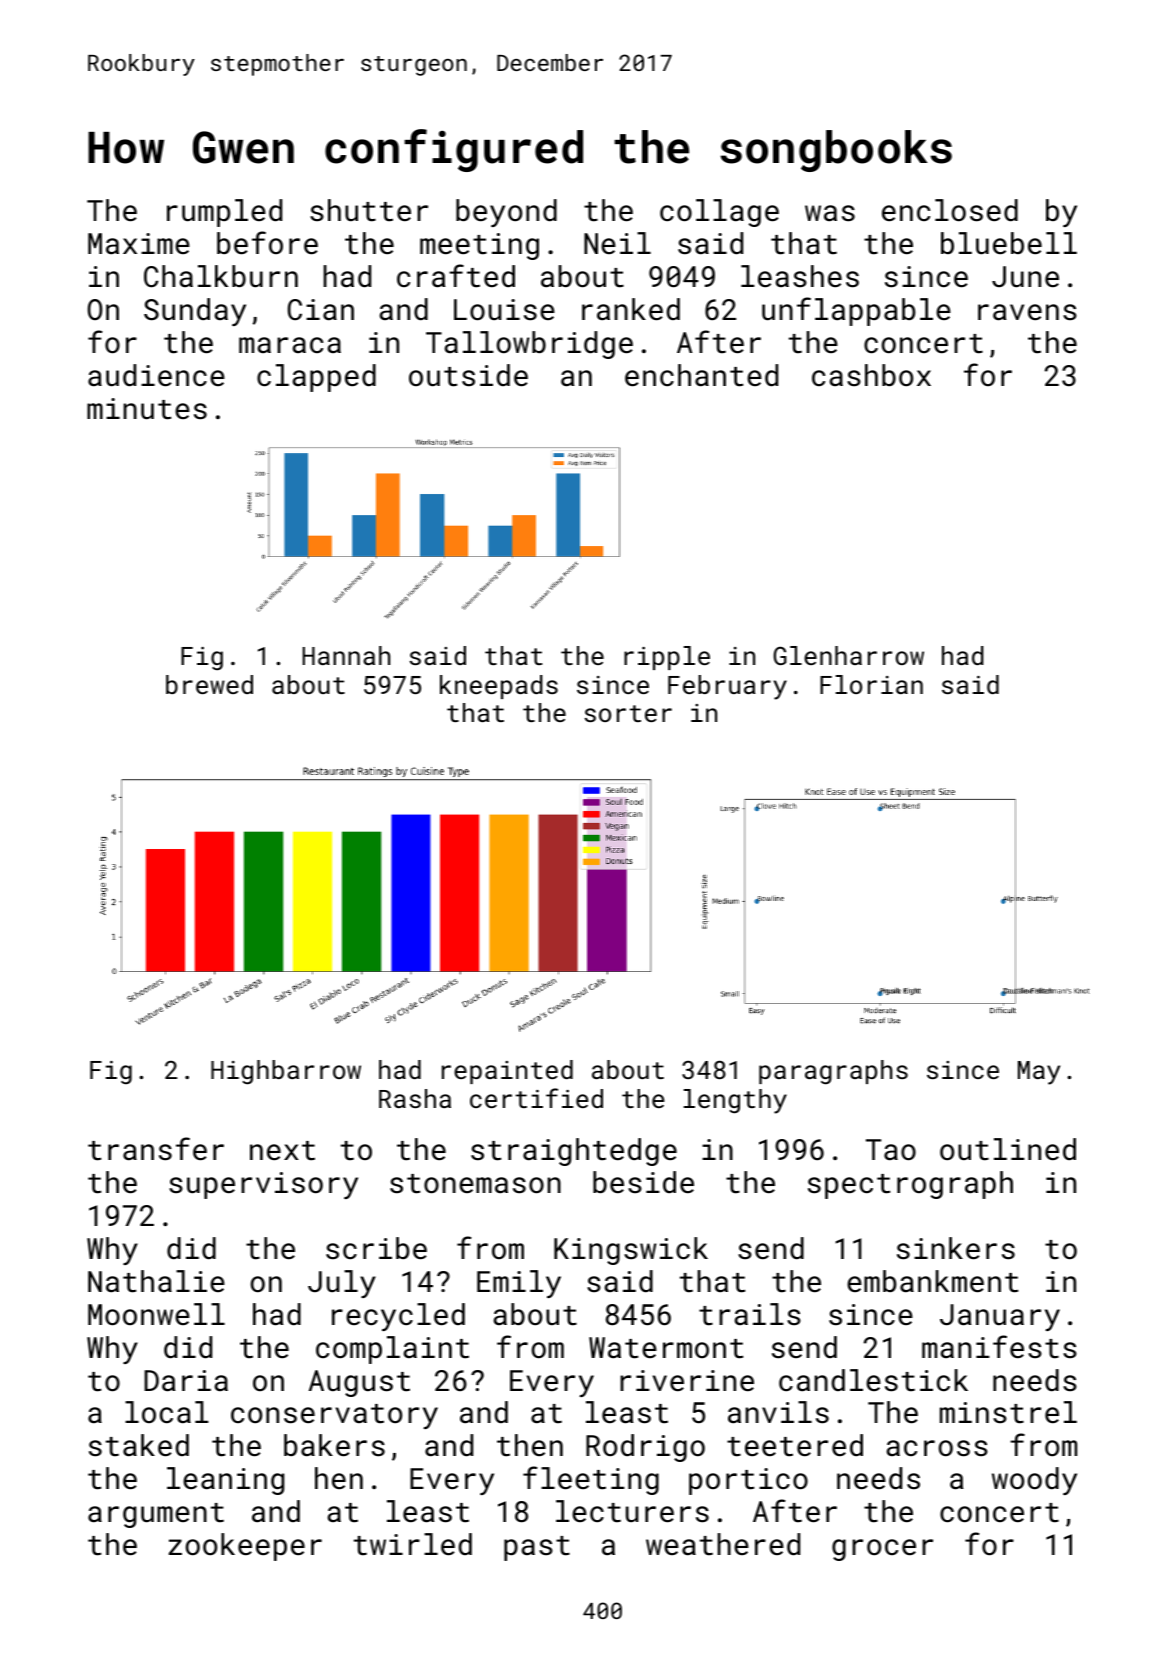  I want to click on Tallowbridge, so click(529, 345).
